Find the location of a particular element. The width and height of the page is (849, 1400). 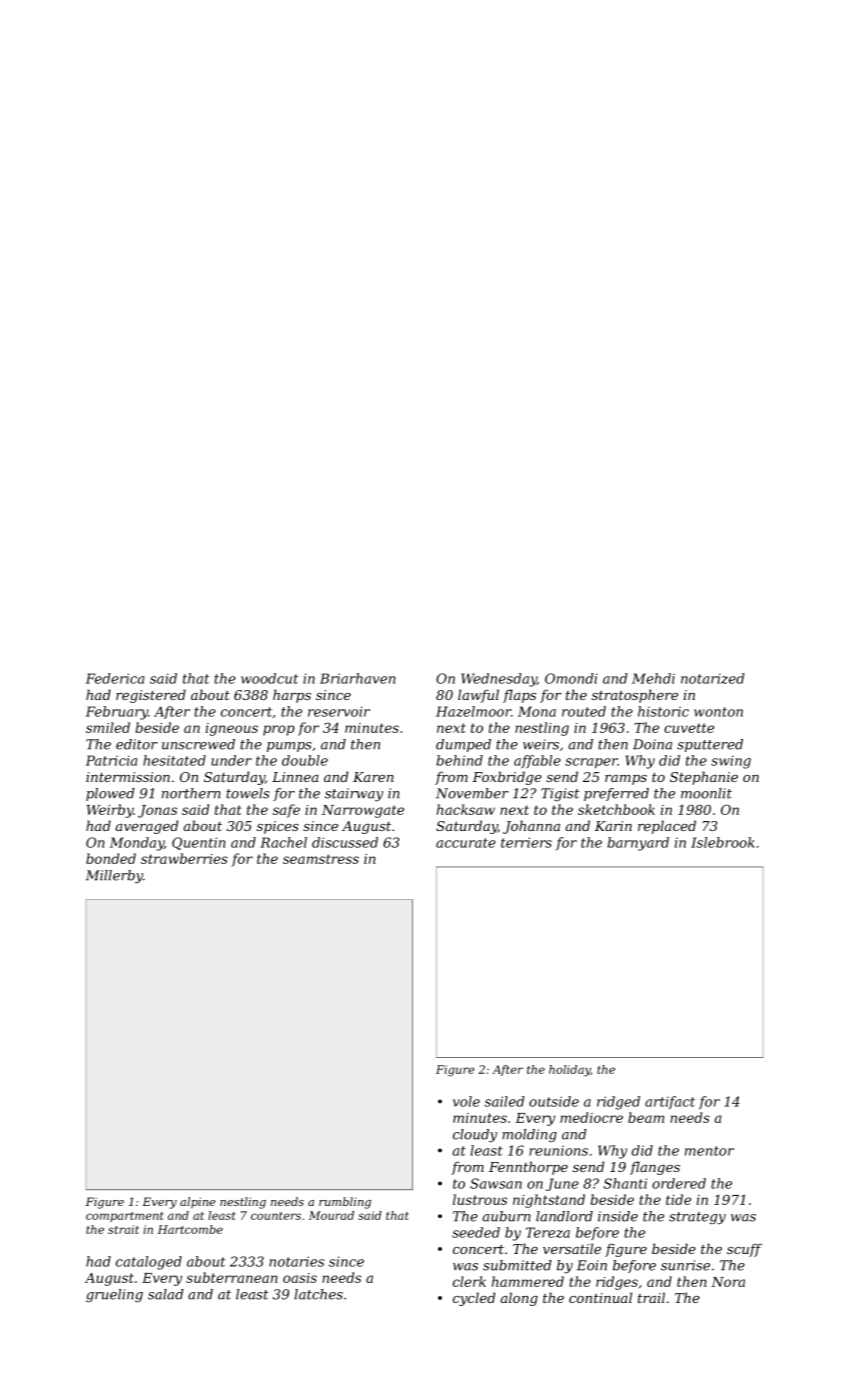

subterranean is located at coordinates (232, 1277).
